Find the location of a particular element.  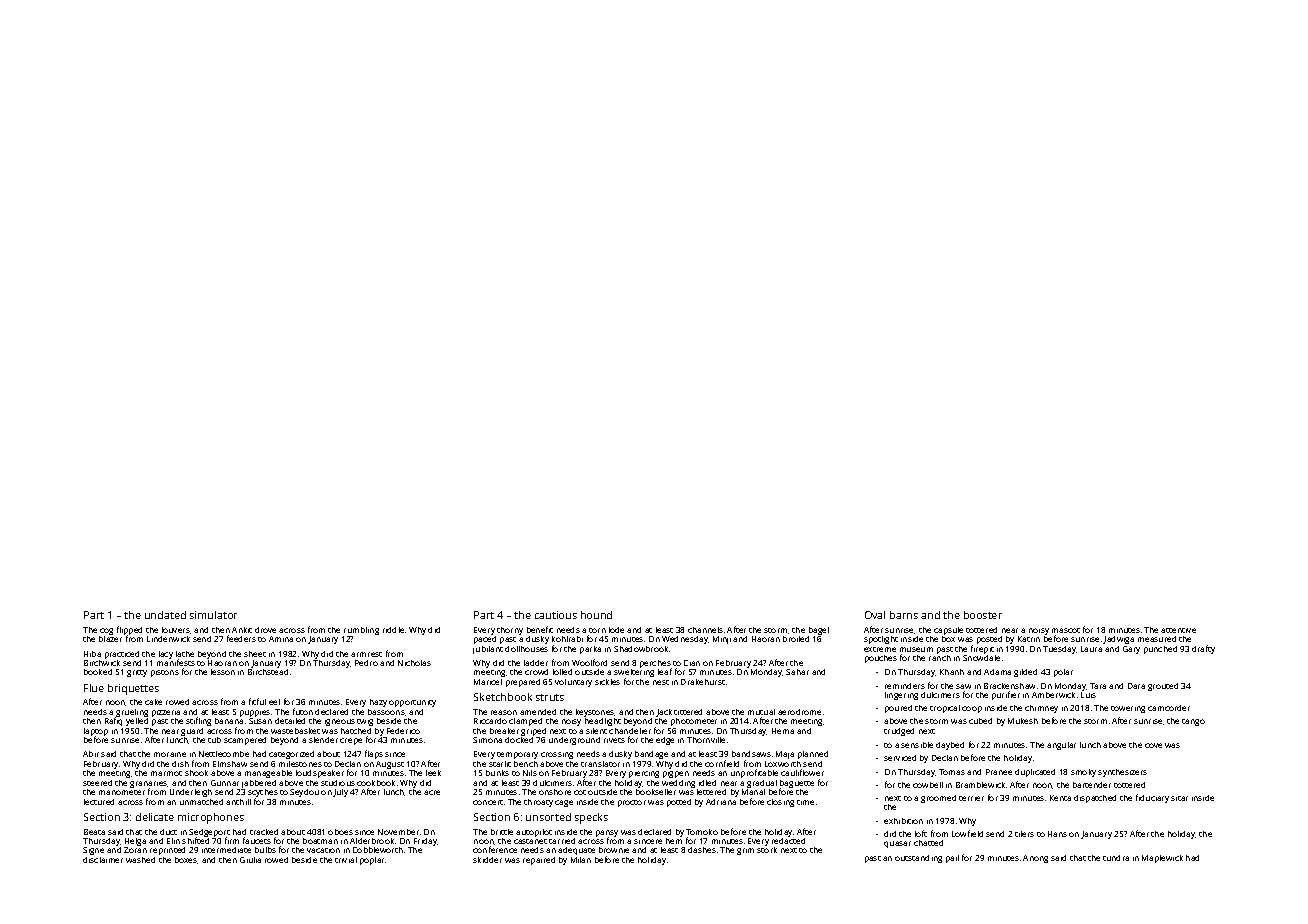

grouted is located at coordinates (1163, 687).
